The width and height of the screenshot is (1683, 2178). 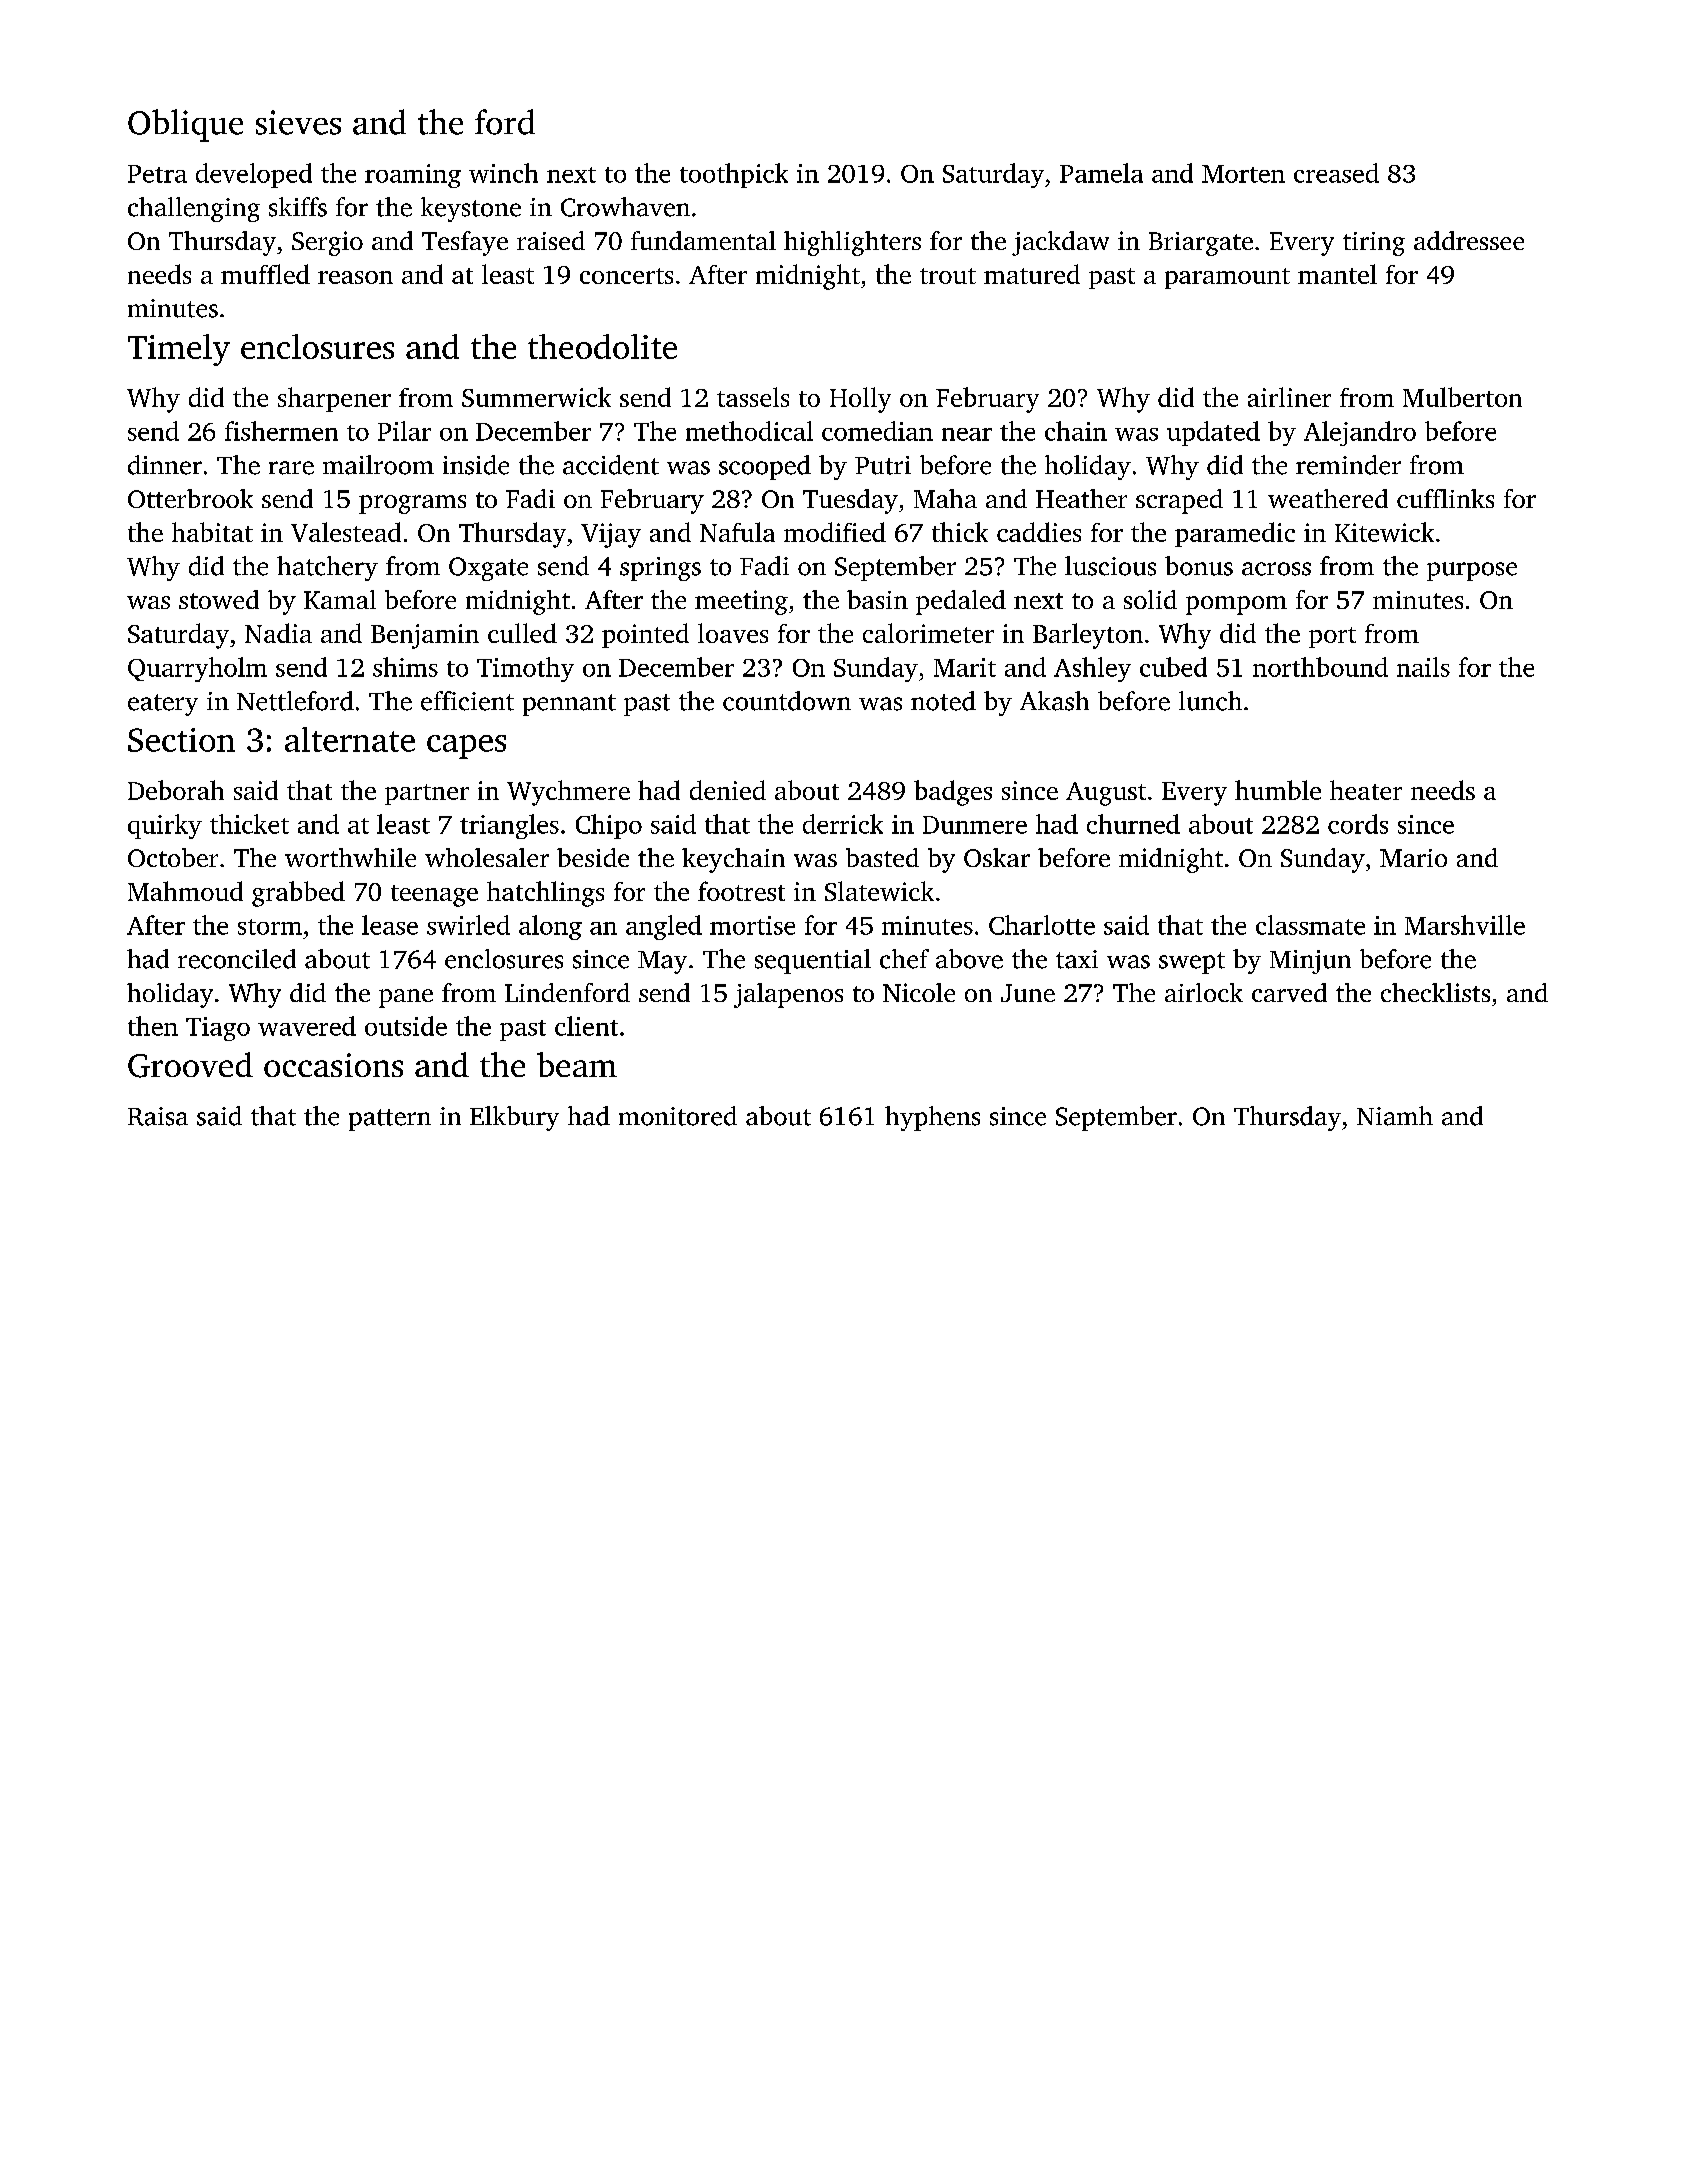 I want to click on toothpick, so click(x=734, y=175).
